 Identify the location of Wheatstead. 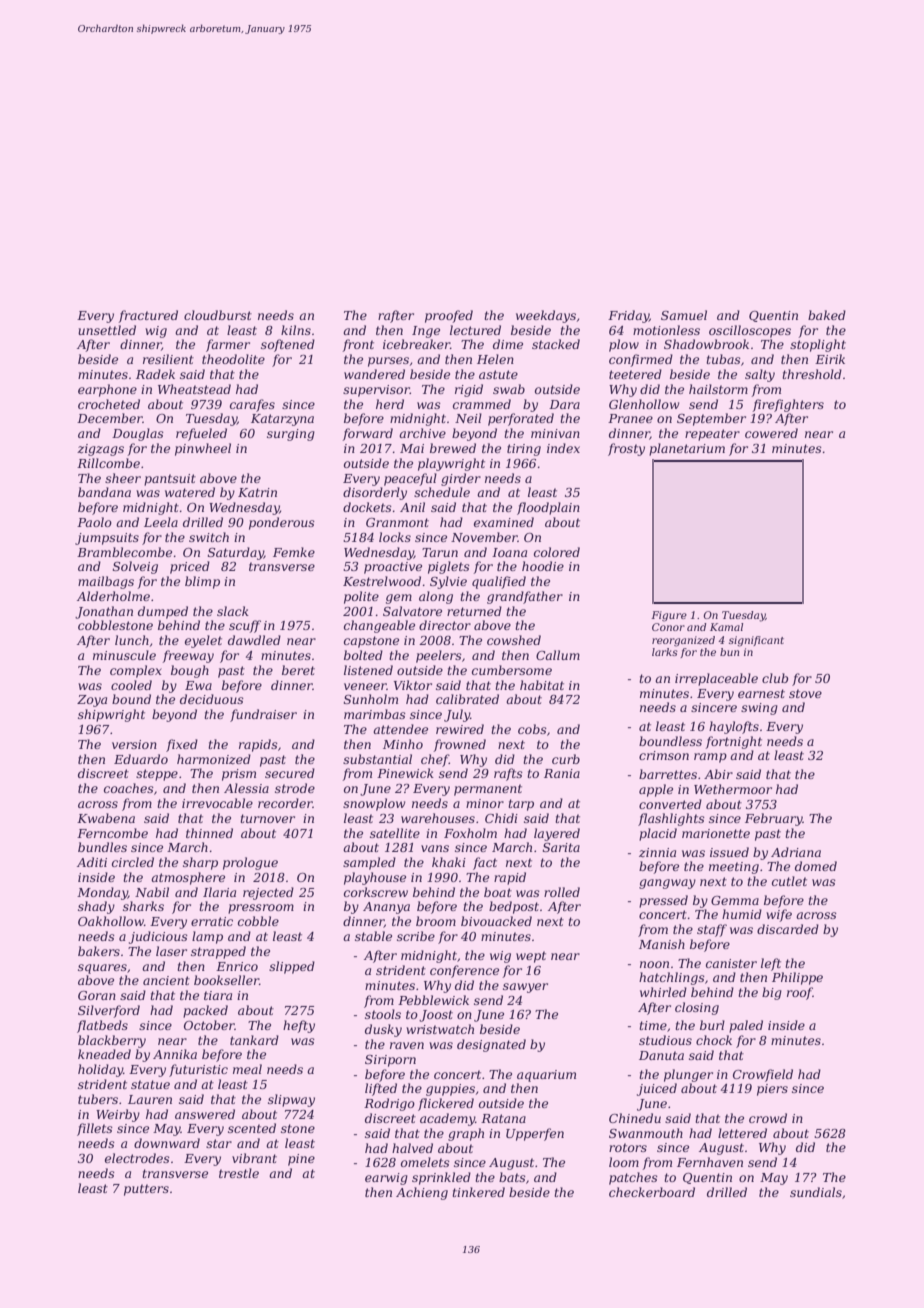
(194, 389).
